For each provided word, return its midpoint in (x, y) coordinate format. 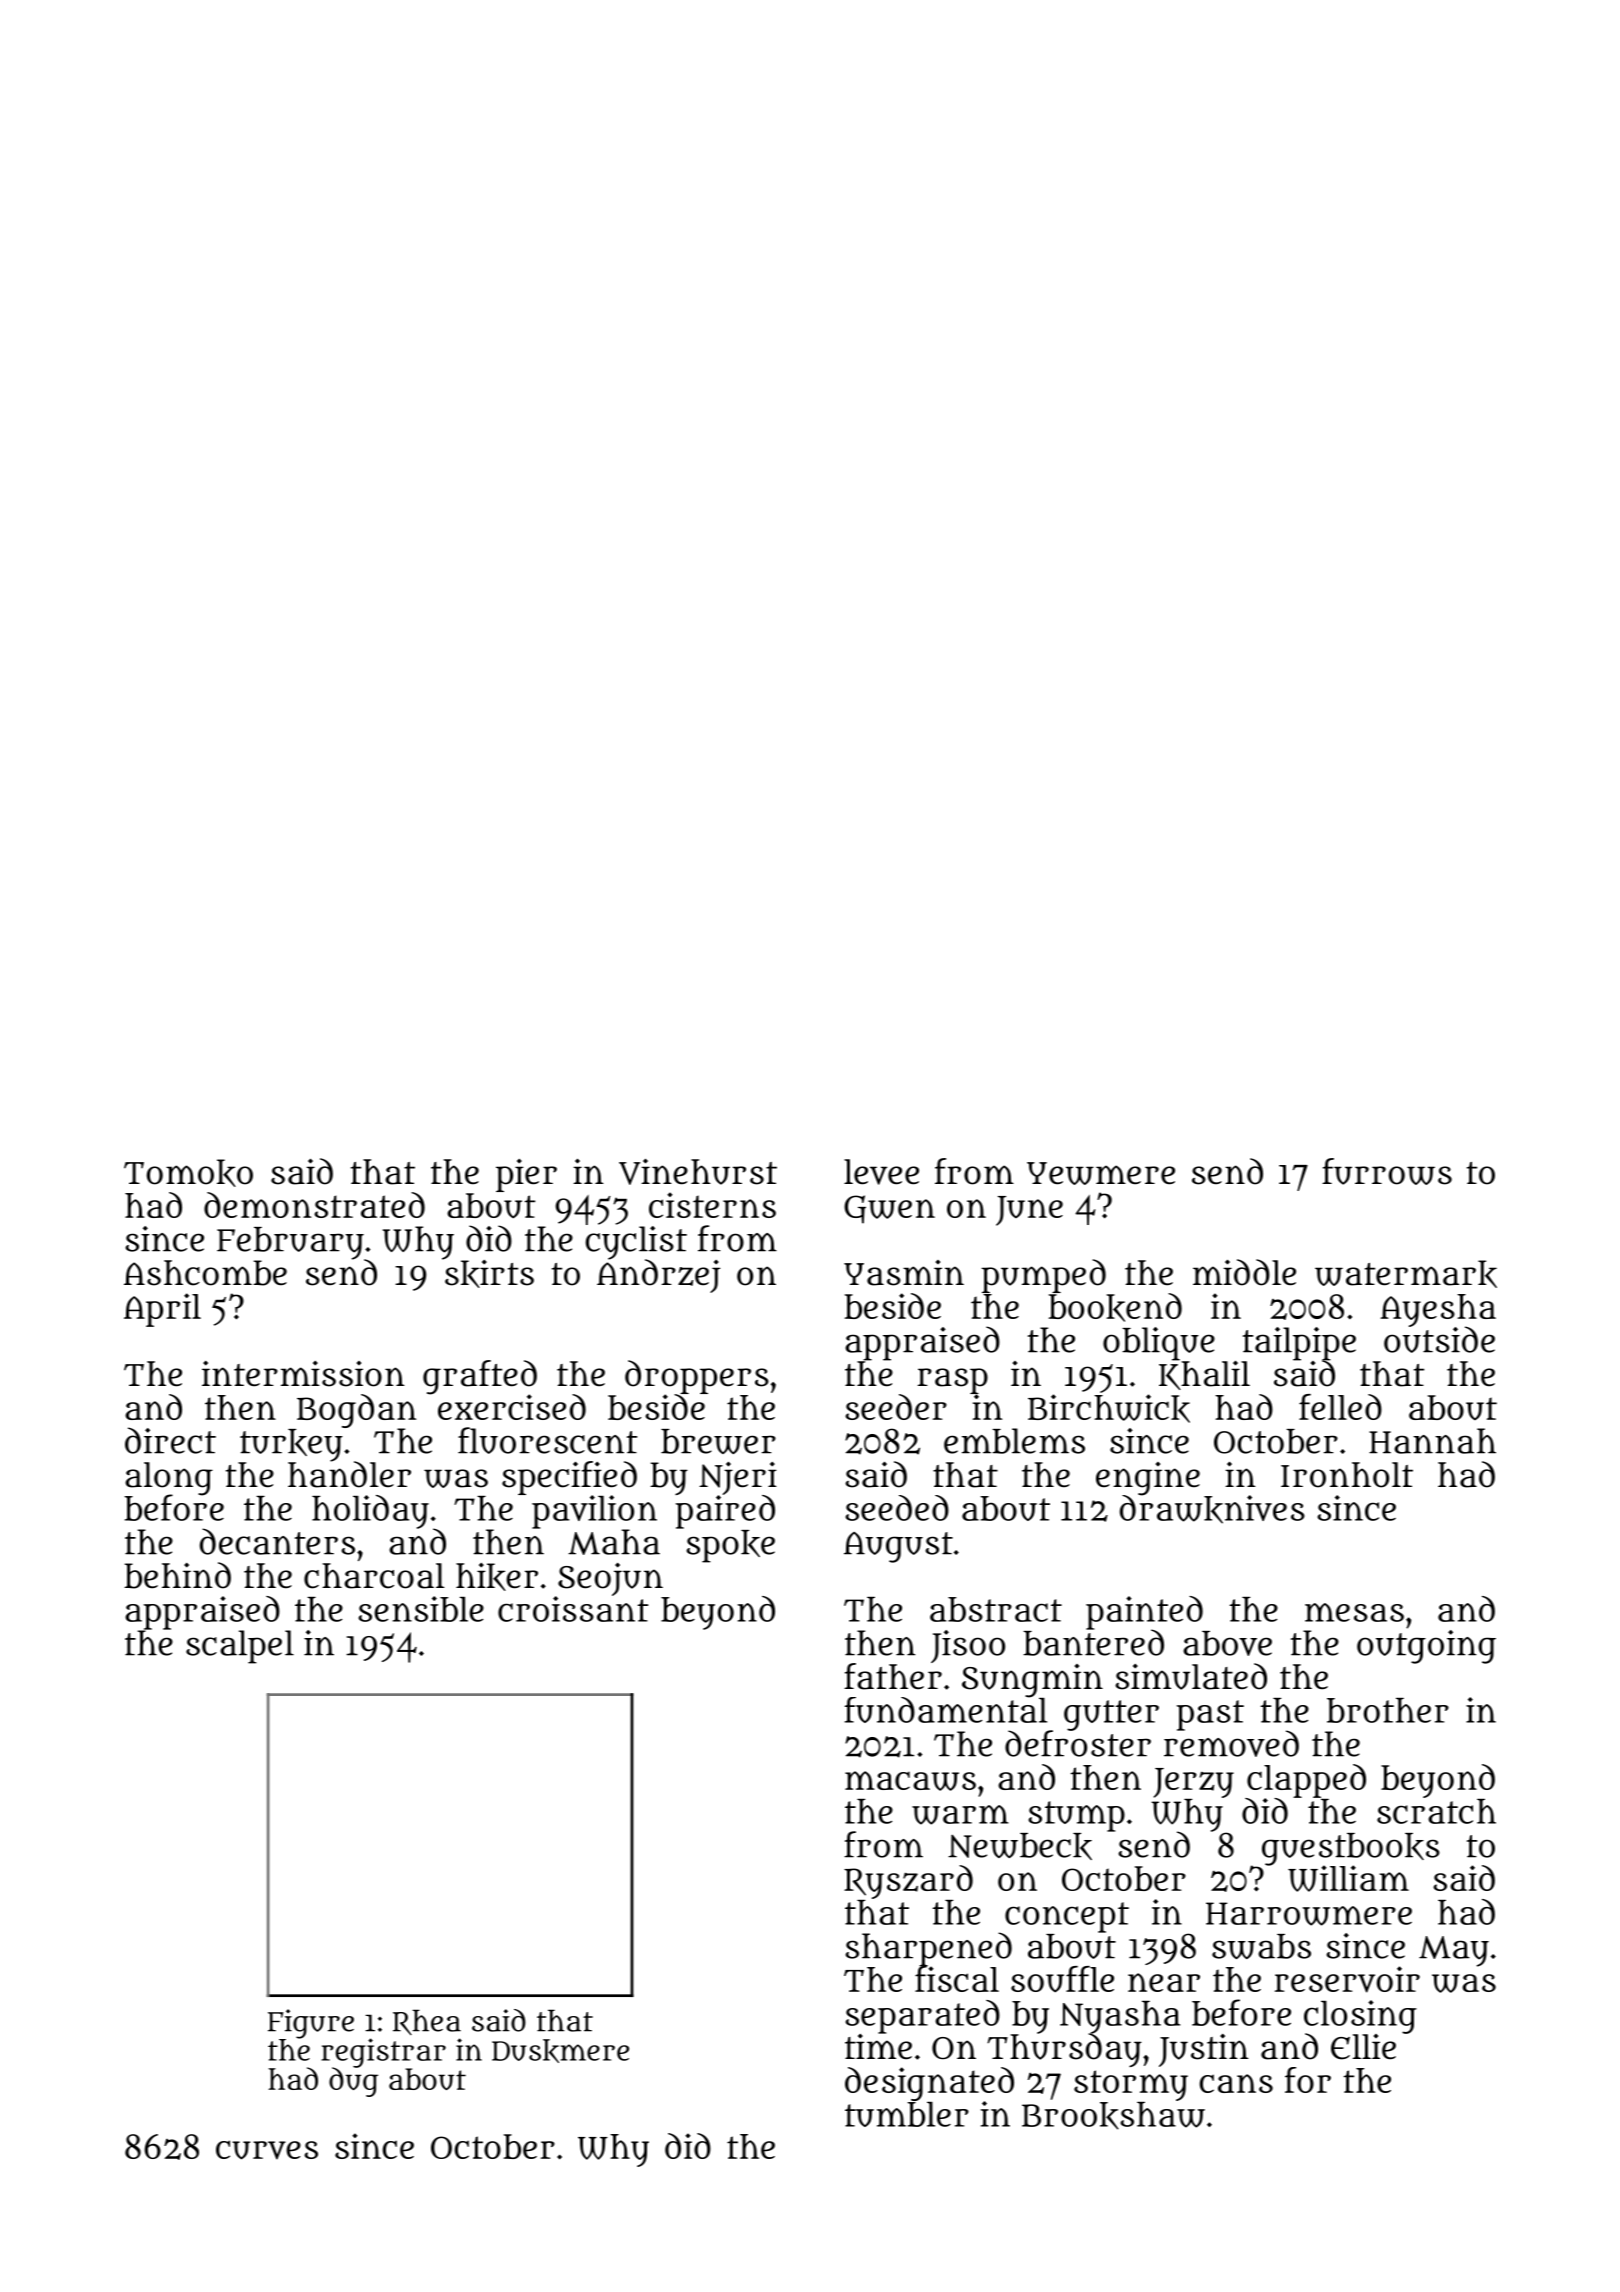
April (162, 1310)
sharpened (928, 1949)
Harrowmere (1309, 1914)
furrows (1387, 1171)
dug (353, 2082)
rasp (952, 1381)
